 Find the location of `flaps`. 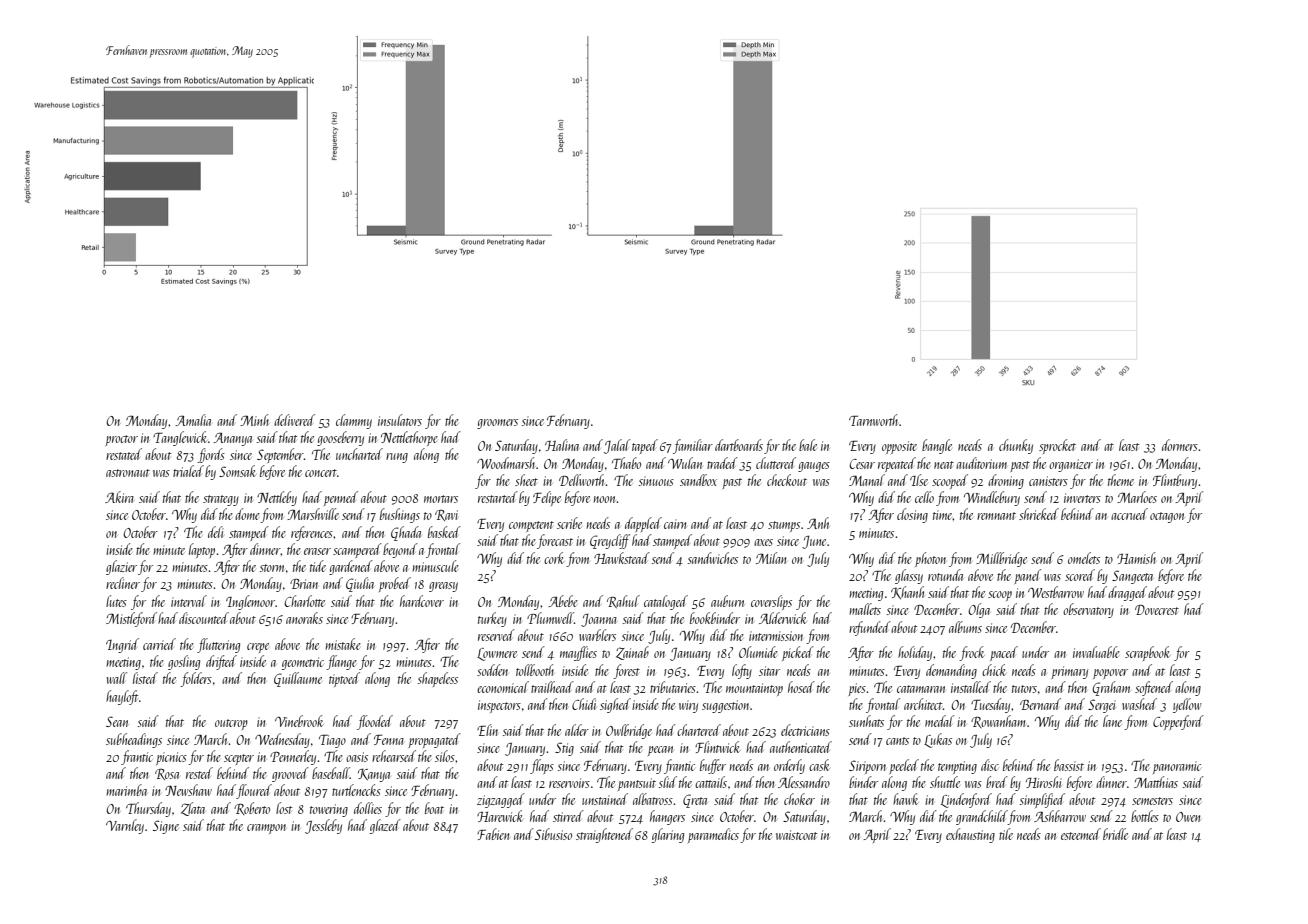

flaps is located at coordinates (542, 766).
